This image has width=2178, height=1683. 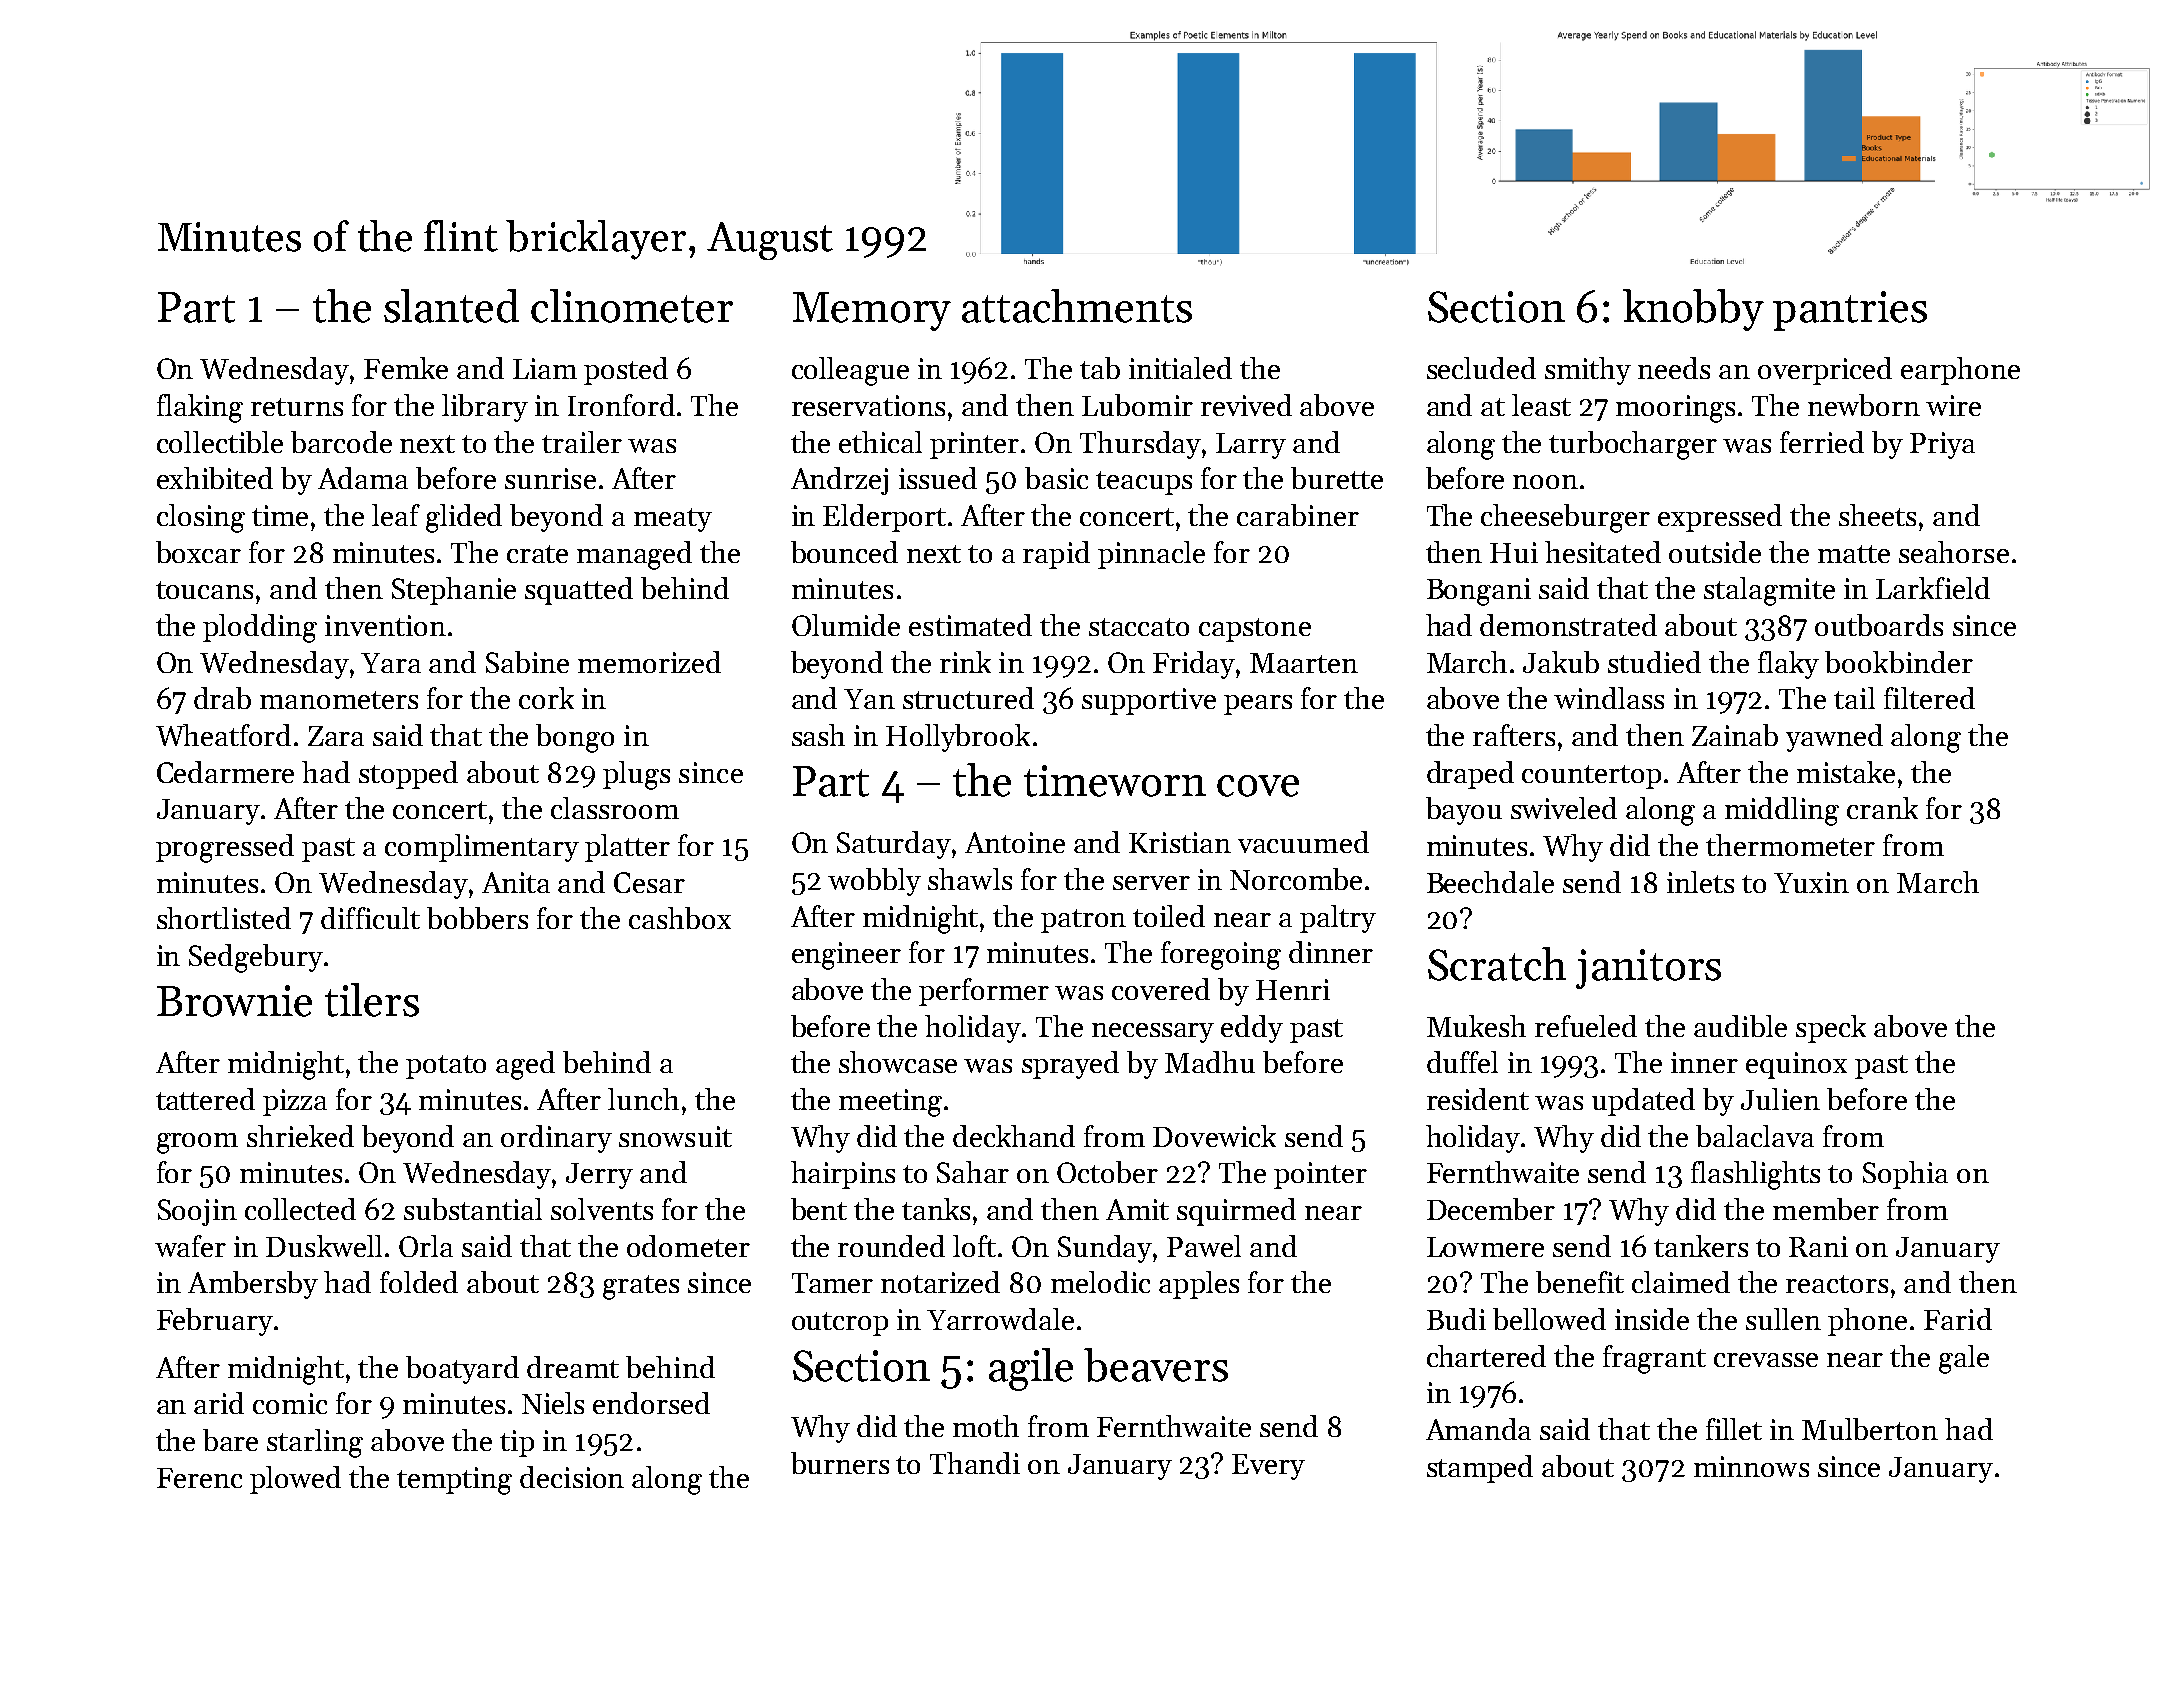 I want to click on sprayed, so click(x=1070, y=1065).
